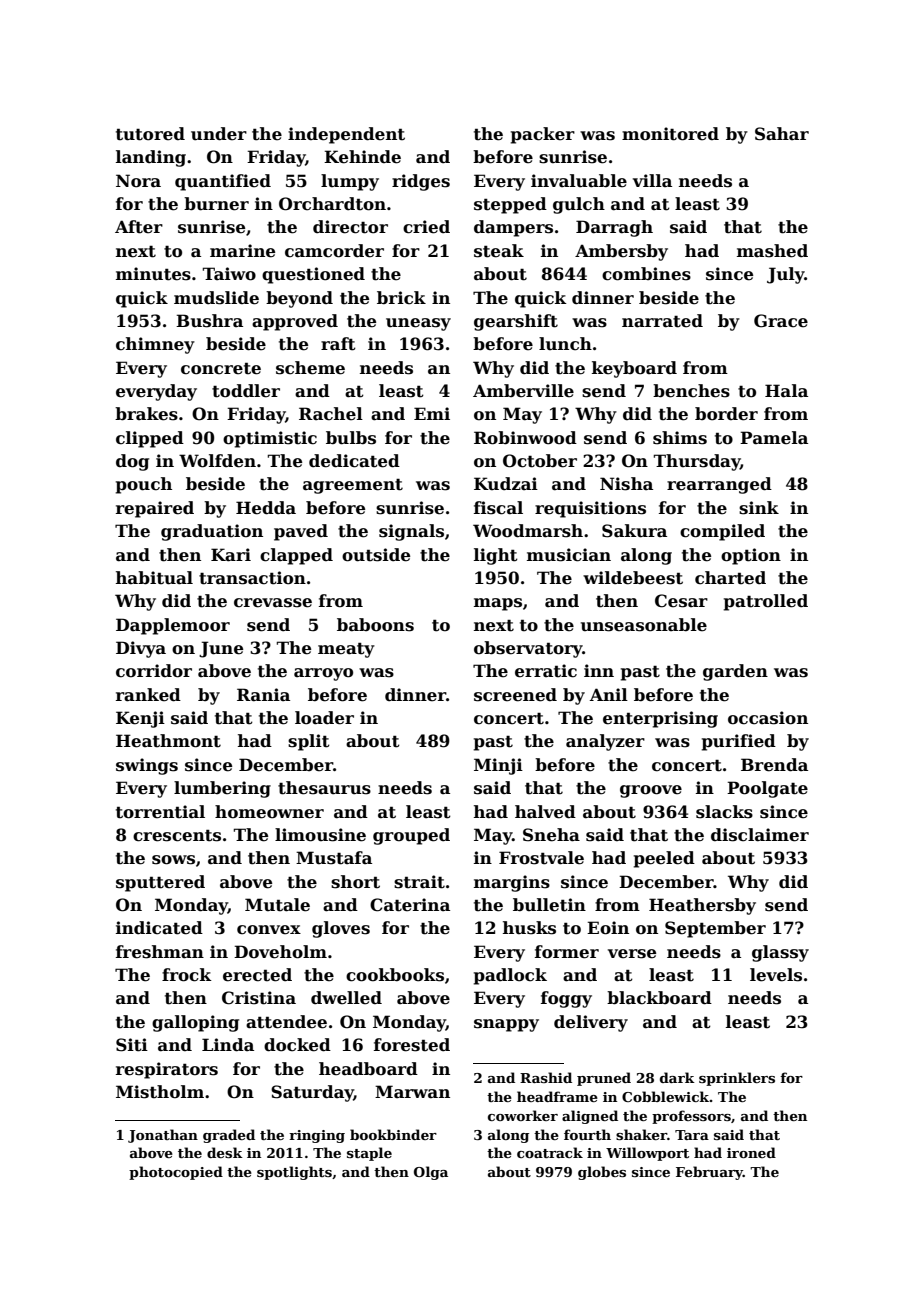  Describe the element at coordinates (515, 695) in the screenshot. I see `screened` at that location.
